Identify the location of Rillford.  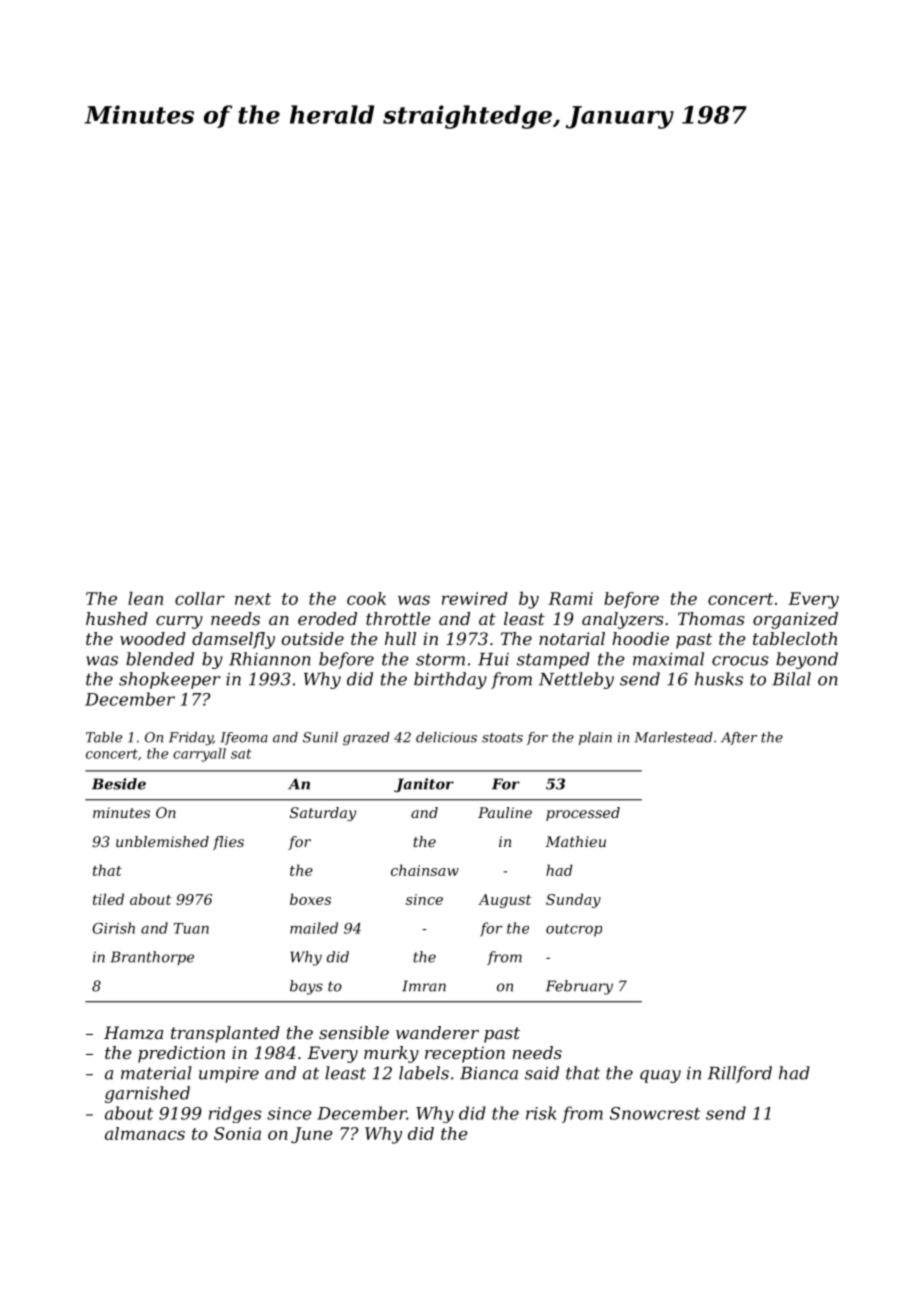
(739, 1074).
